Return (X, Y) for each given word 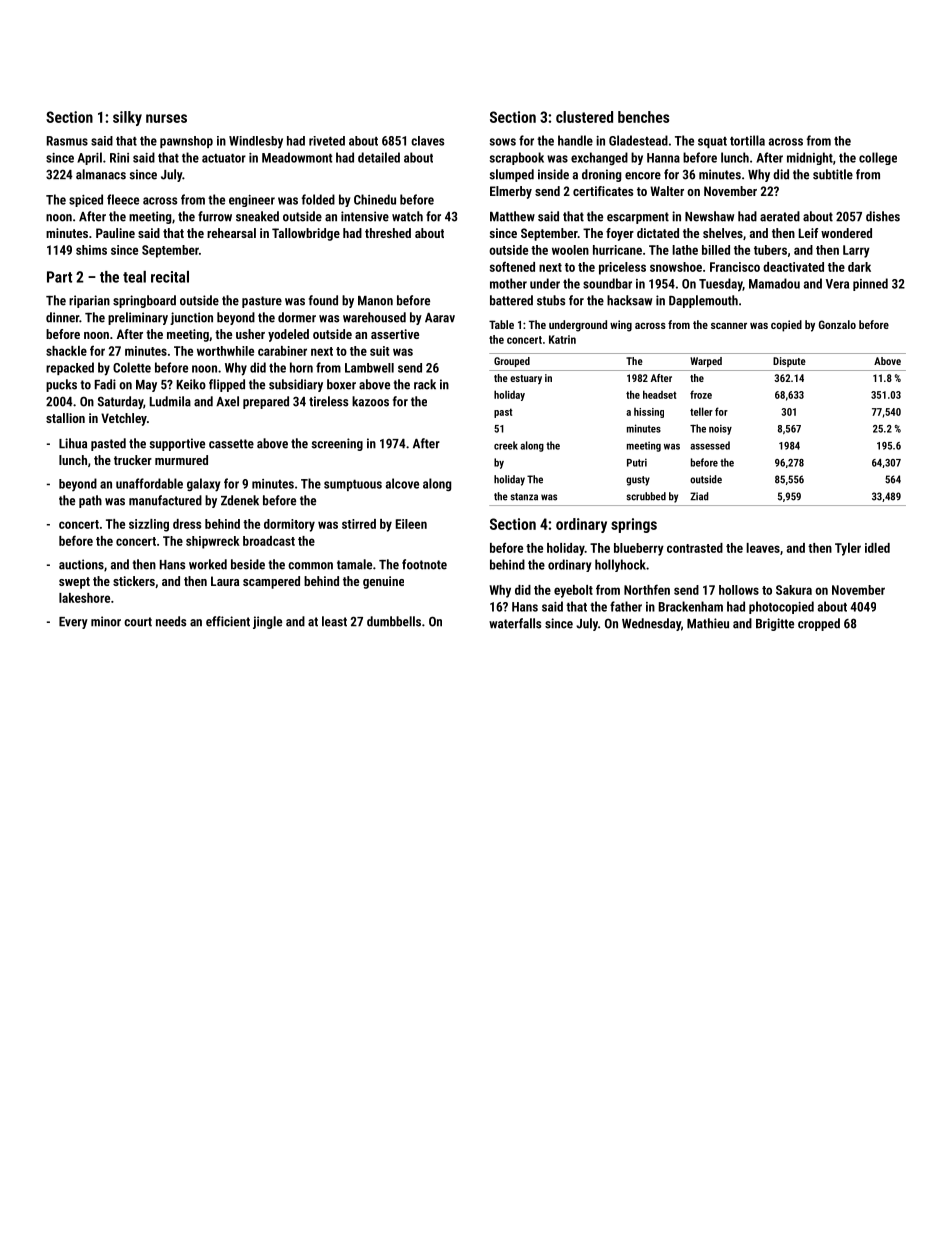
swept (74, 583)
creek (506, 445)
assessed (710, 445)
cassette (231, 444)
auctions (81, 564)
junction (191, 318)
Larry (856, 251)
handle (575, 140)
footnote (424, 564)
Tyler (848, 549)
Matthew (512, 216)
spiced (86, 200)
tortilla (747, 140)
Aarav (440, 318)
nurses (166, 118)
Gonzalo (837, 324)
